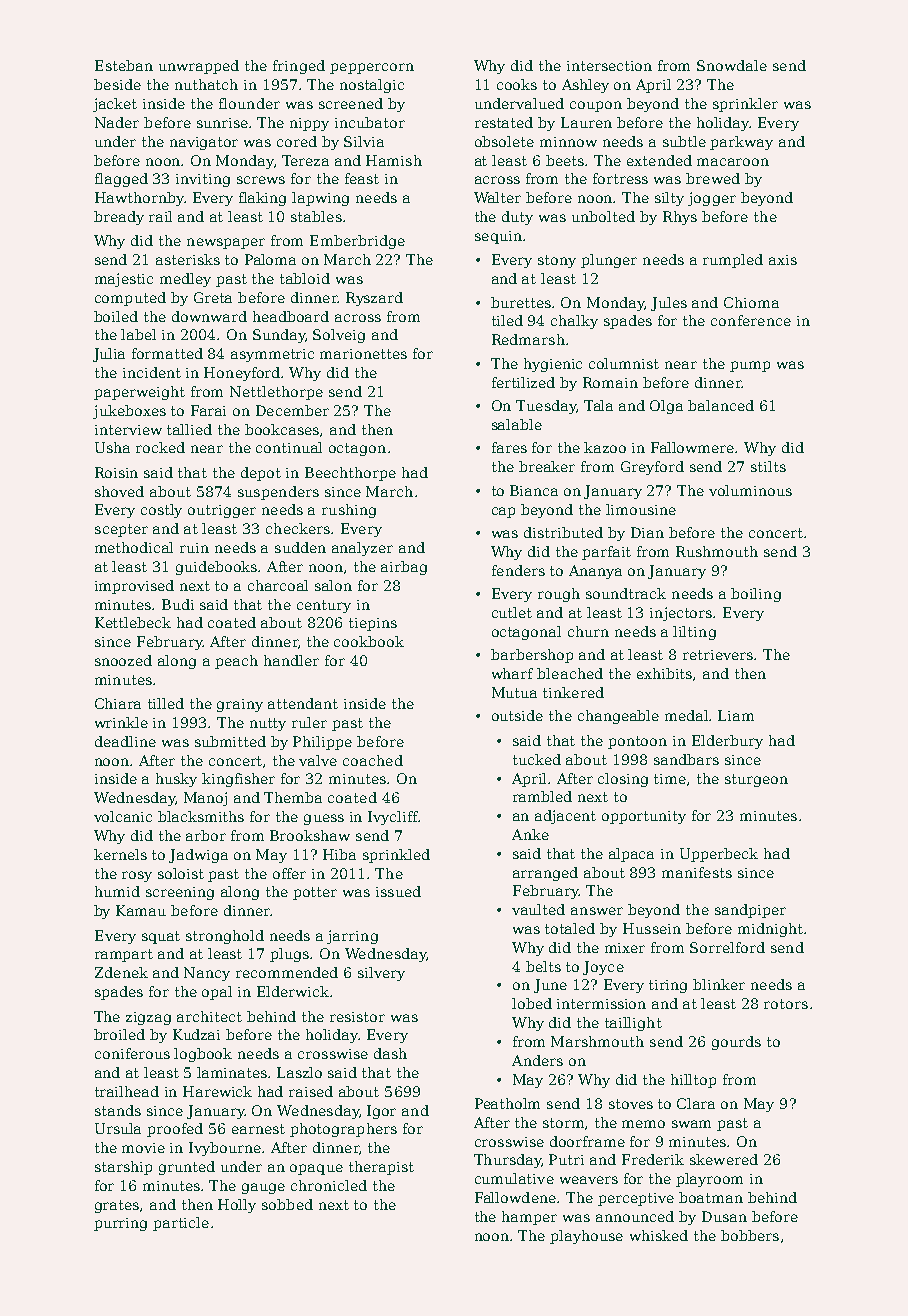 This image has height=1316, width=908. I want to click on intersection, so click(609, 66).
